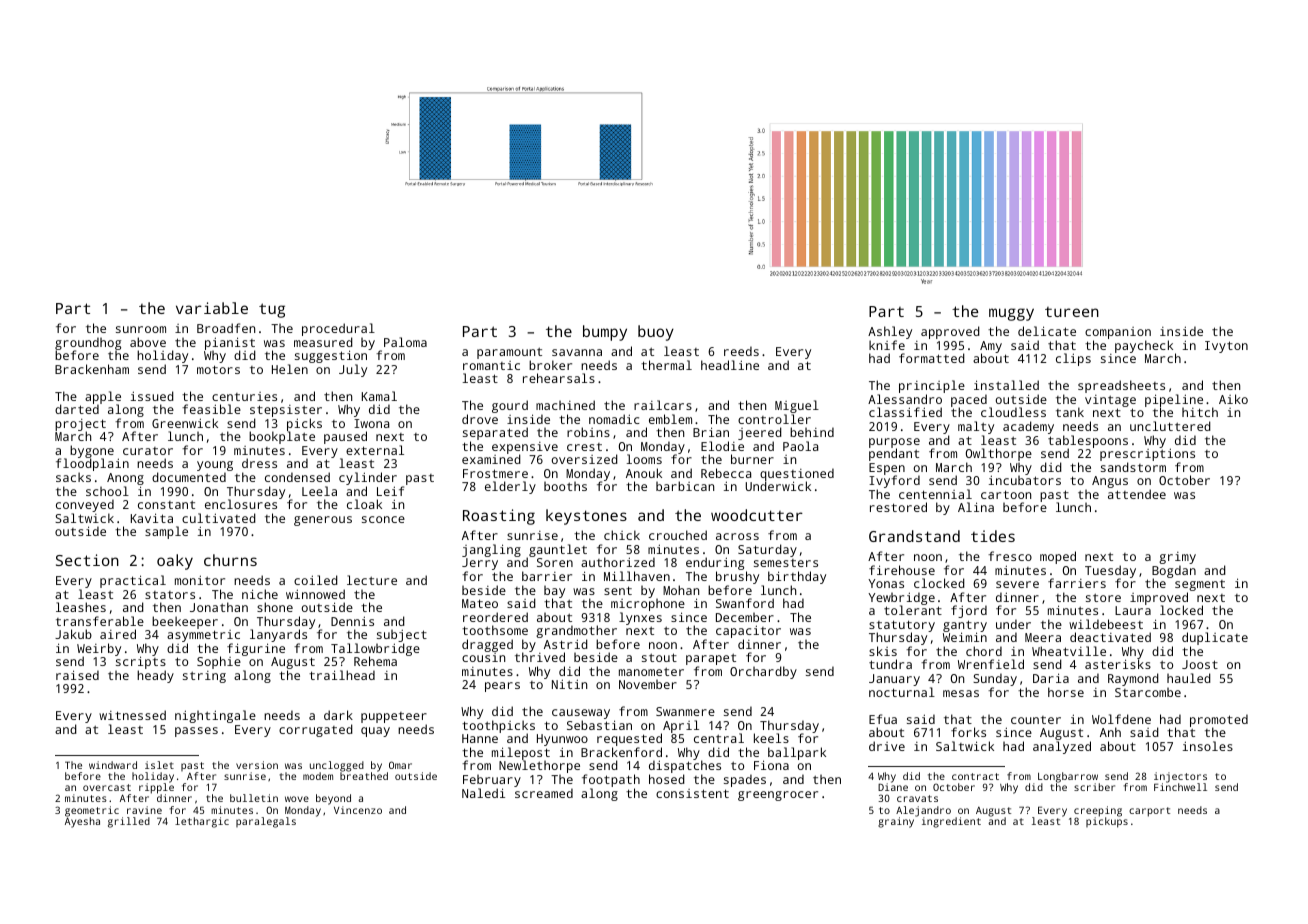  Describe the element at coordinates (266, 822) in the screenshot. I see `paralegals` at that location.
